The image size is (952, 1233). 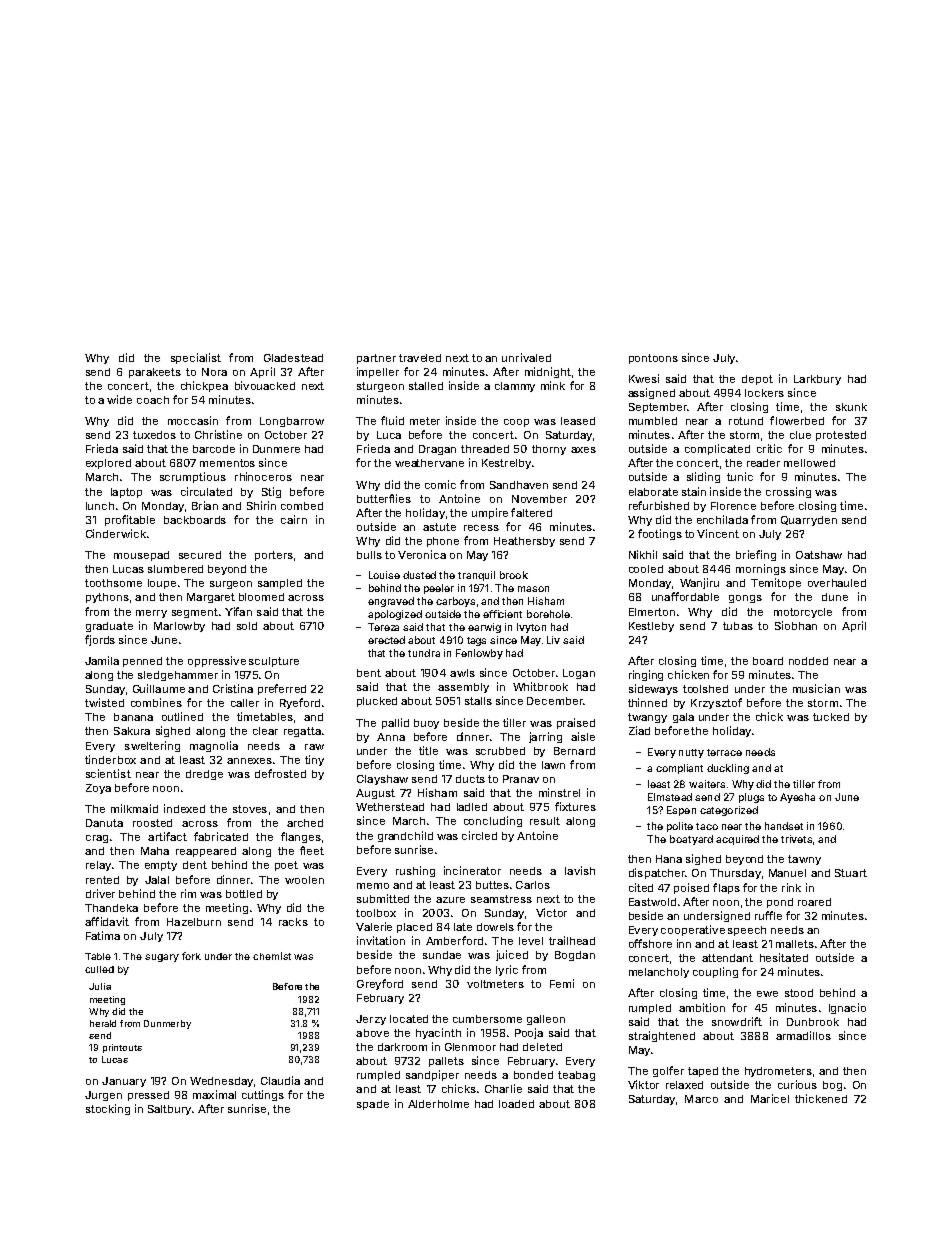 What do you see at coordinates (701, 1099) in the image?
I see `Marco` at bounding box center [701, 1099].
